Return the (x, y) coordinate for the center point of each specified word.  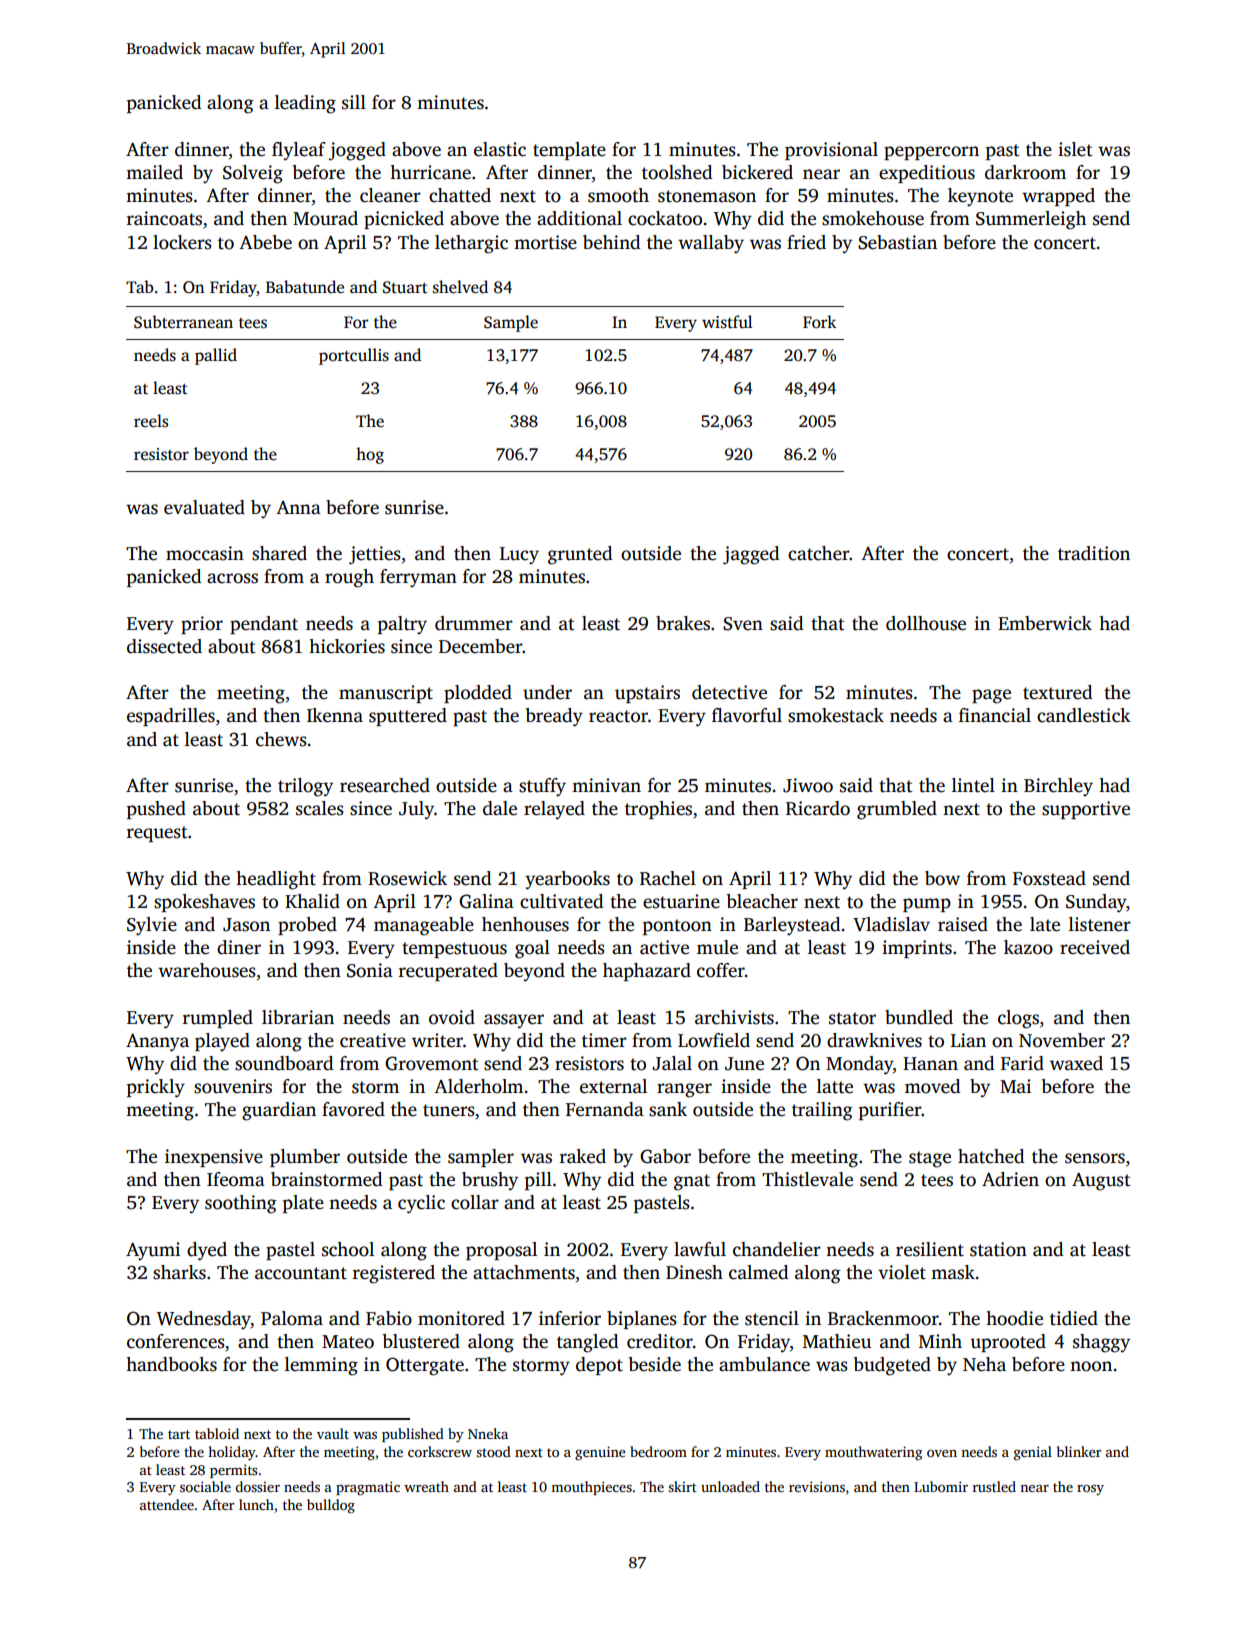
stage (930, 1159)
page (991, 696)
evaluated (204, 507)
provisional (831, 151)
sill (354, 102)
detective (729, 692)
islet (1075, 149)
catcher (818, 553)
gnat (692, 1182)
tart (179, 1434)
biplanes (642, 1320)
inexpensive (214, 1158)
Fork (819, 321)
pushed (156, 810)
